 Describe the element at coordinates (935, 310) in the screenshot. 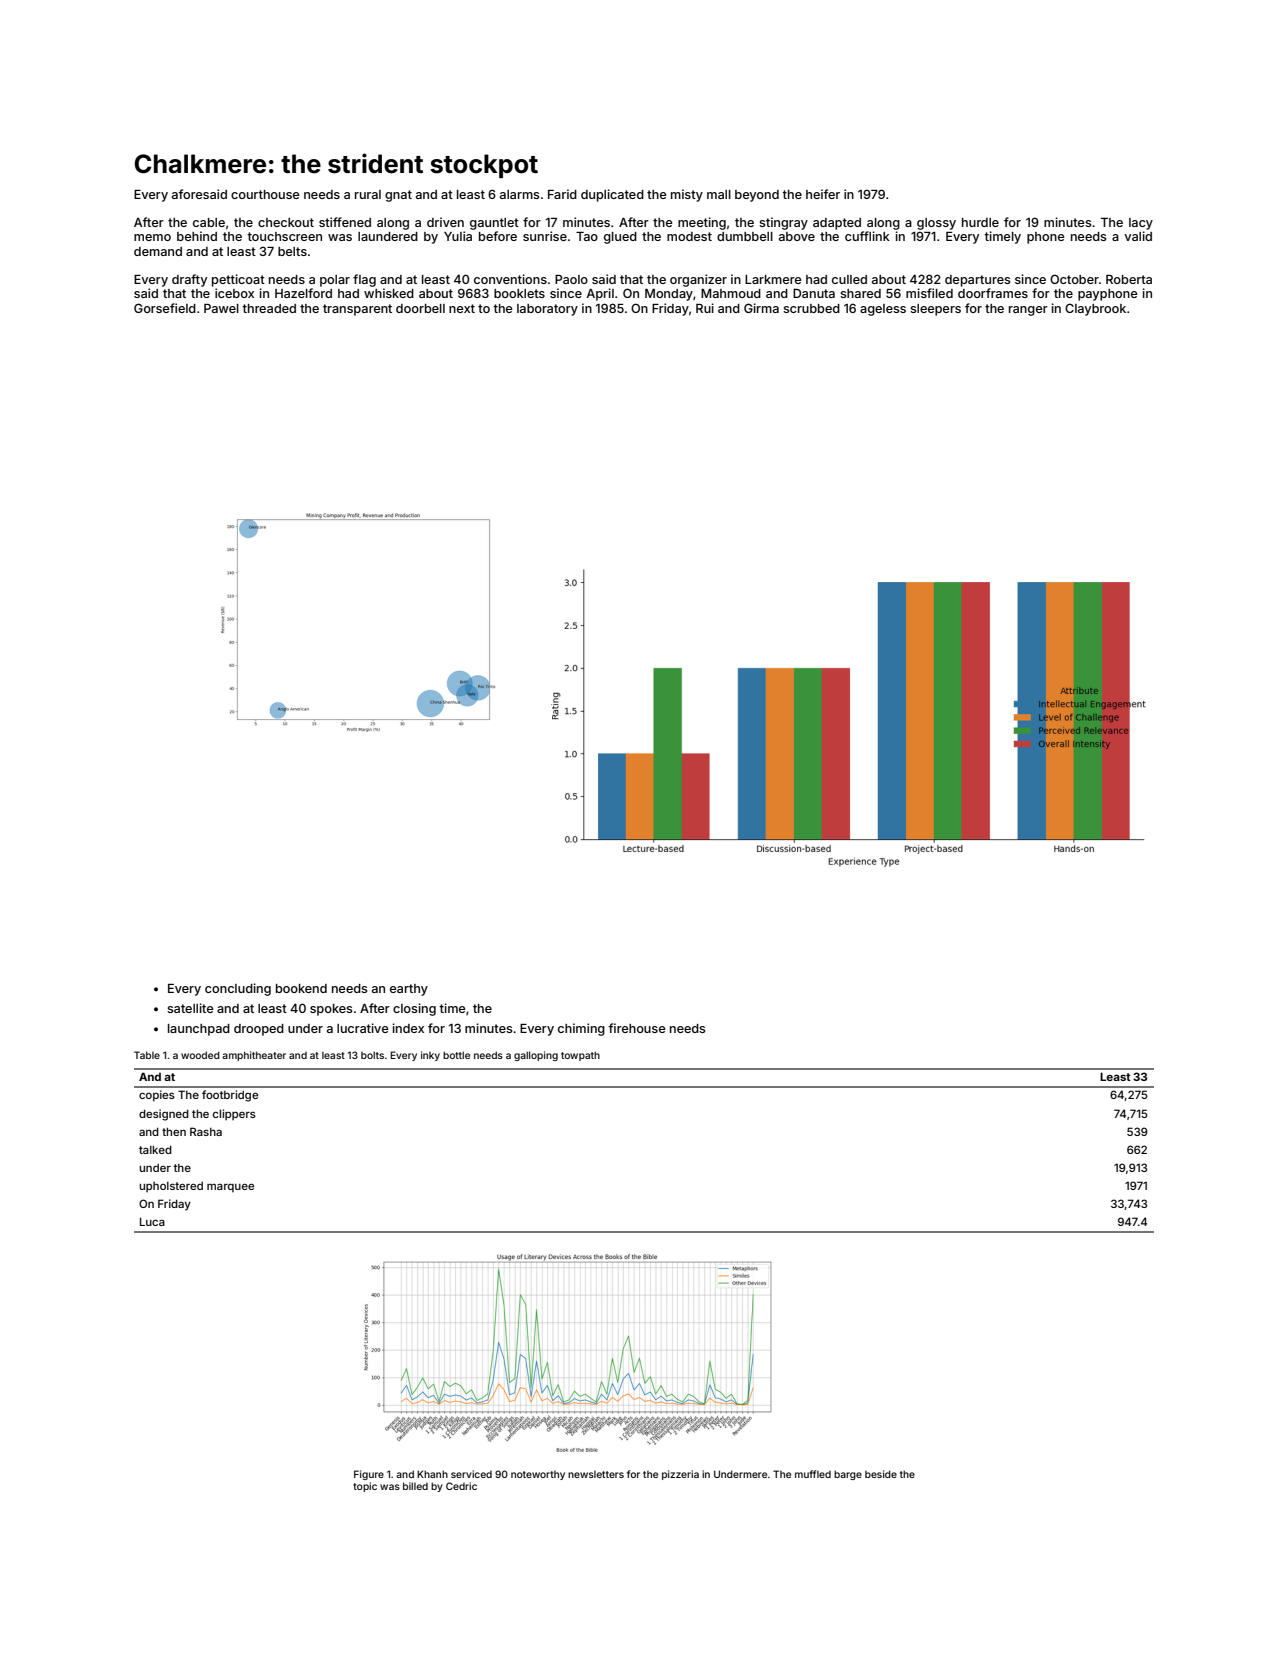

I see `sleepers` at that location.
